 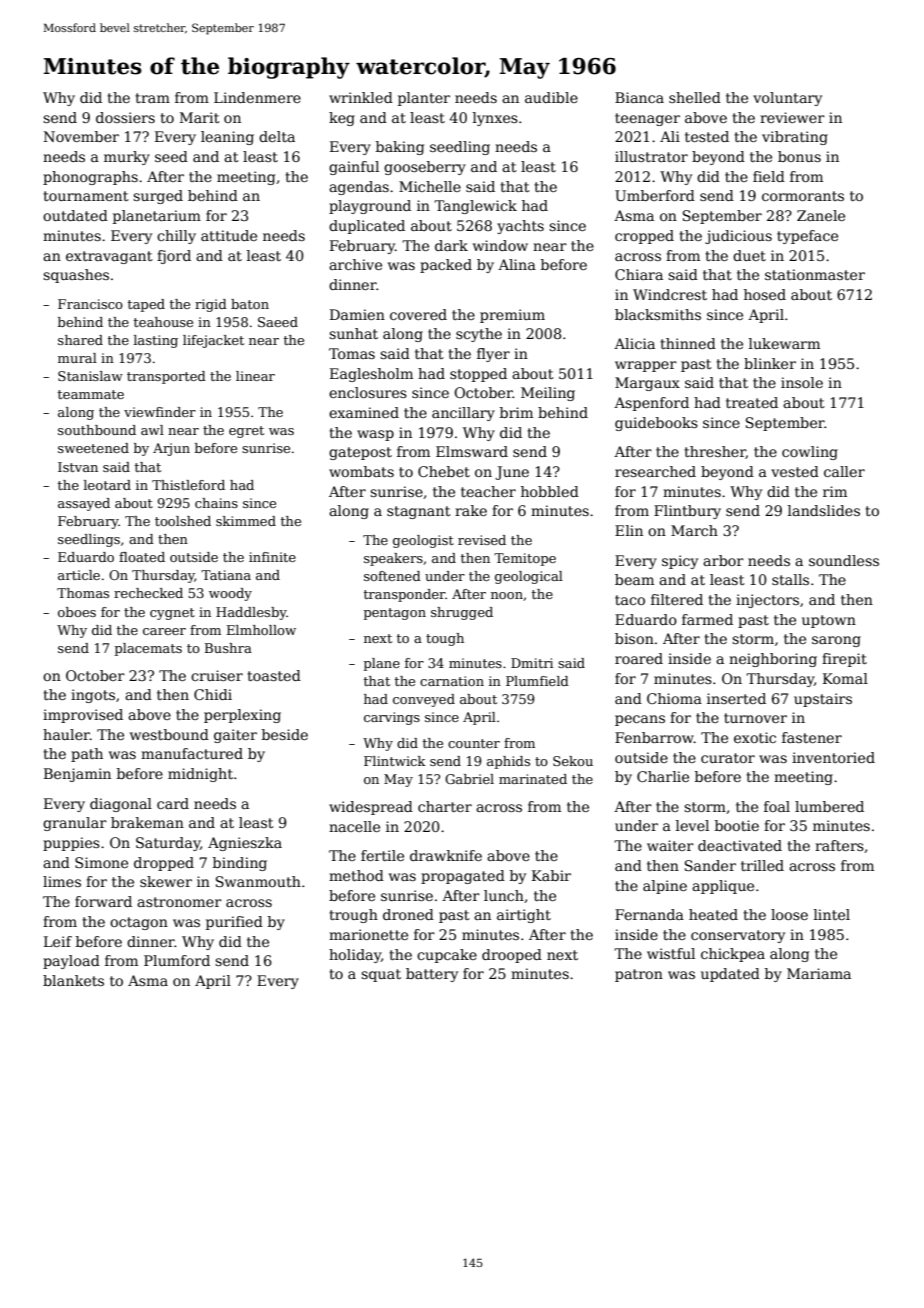 What do you see at coordinates (257, 97) in the screenshot?
I see `Lindenmere` at bounding box center [257, 97].
